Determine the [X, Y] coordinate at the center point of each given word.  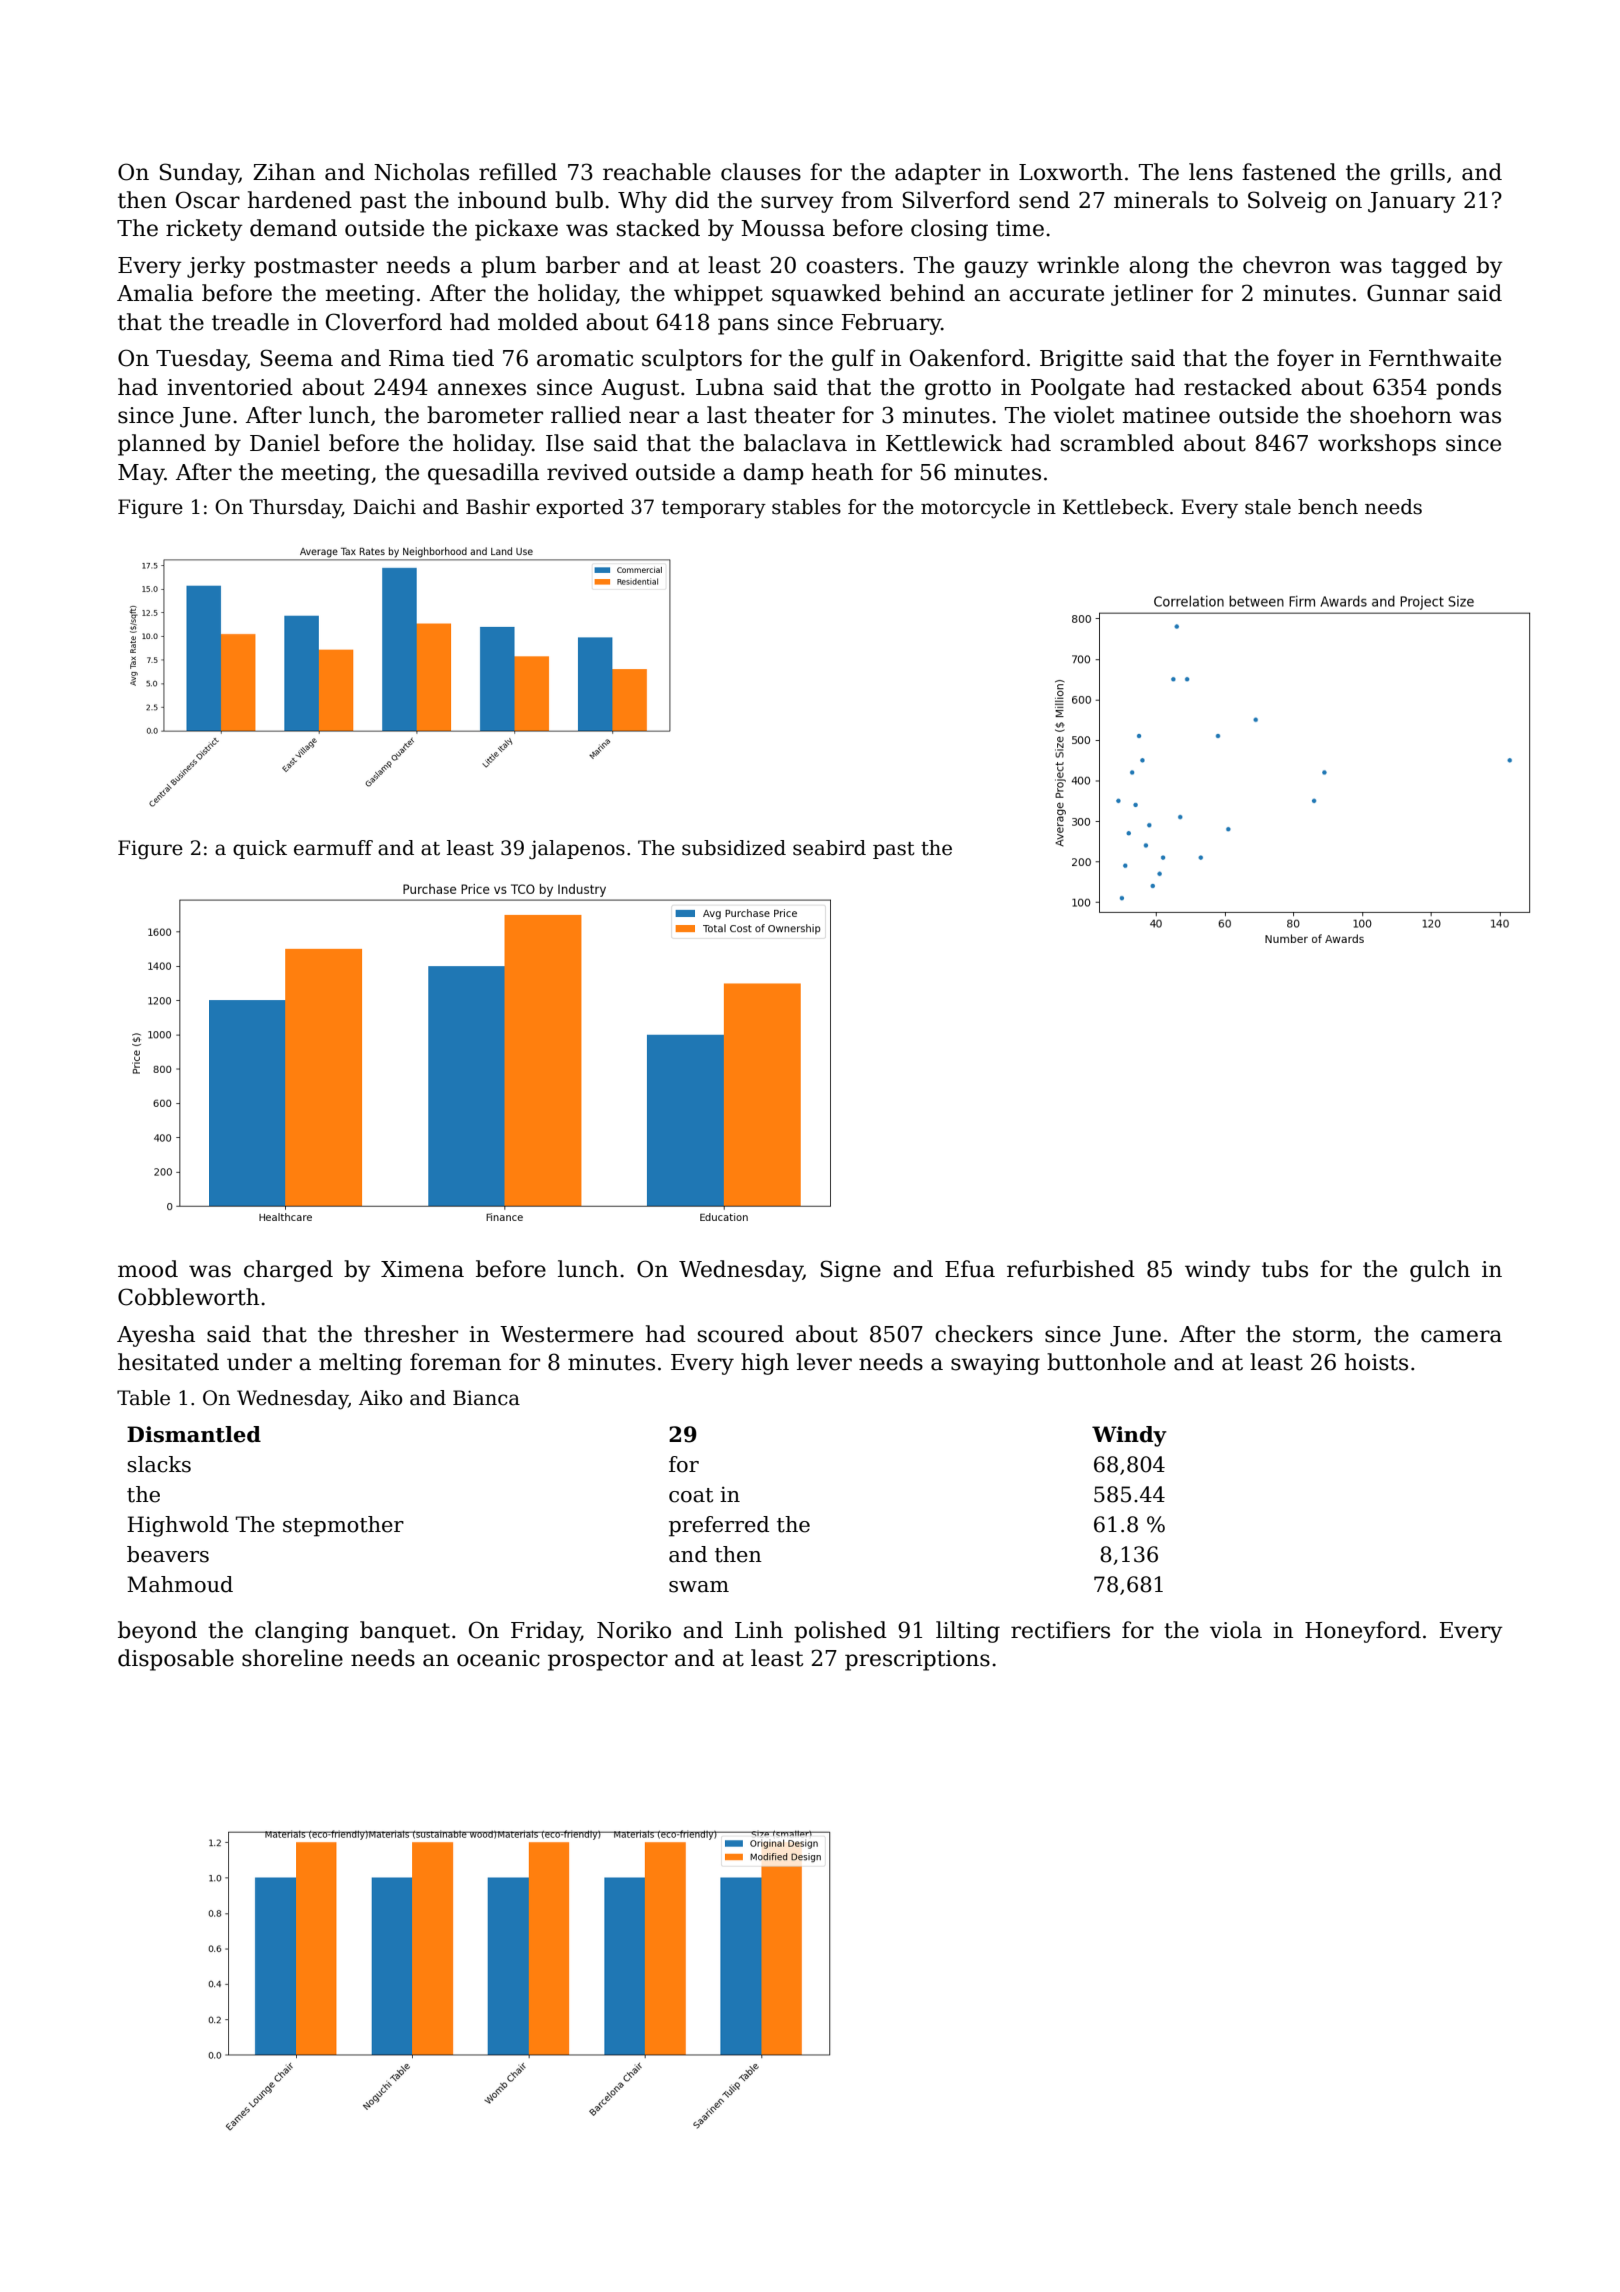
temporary [714, 510]
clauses [761, 172]
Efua [970, 1269]
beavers [168, 1554]
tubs [1285, 1269]
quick [260, 849]
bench [1328, 507]
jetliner [1152, 295]
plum [508, 267]
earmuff [333, 848]
